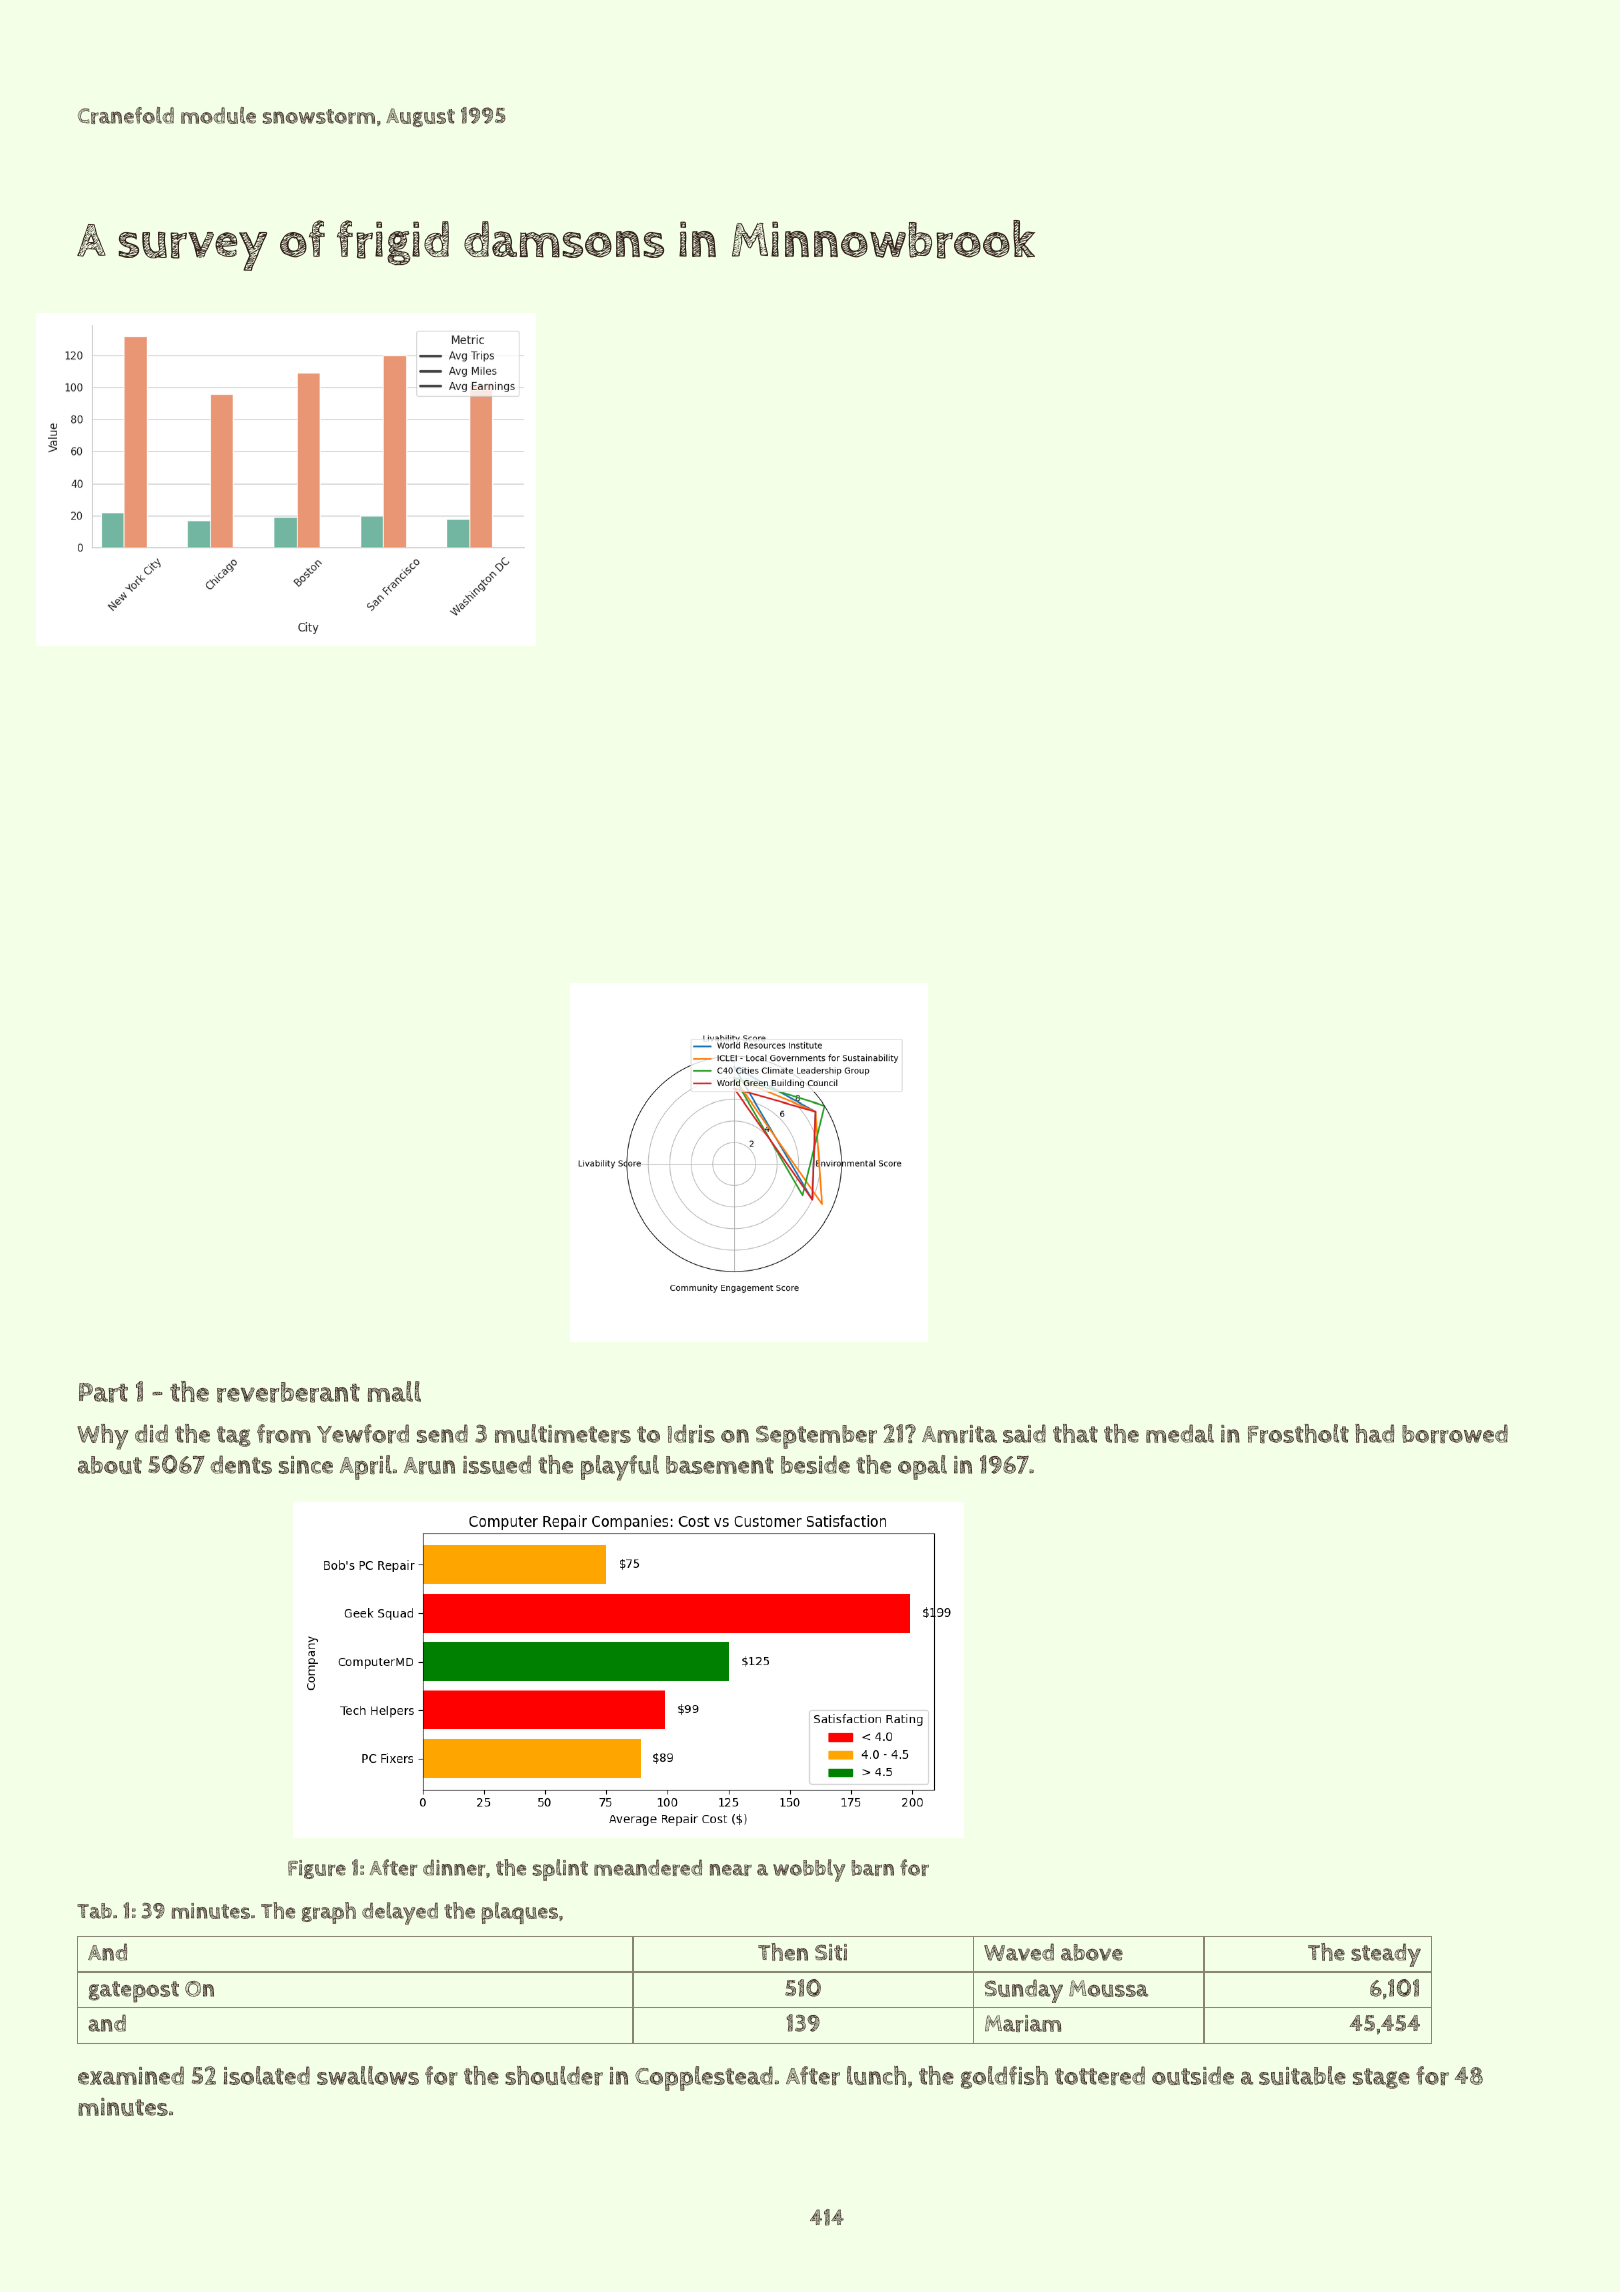 This screenshot has height=2292, width=1620. Describe the element at coordinates (809, 1870) in the screenshot. I see `wobbly` at that location.
